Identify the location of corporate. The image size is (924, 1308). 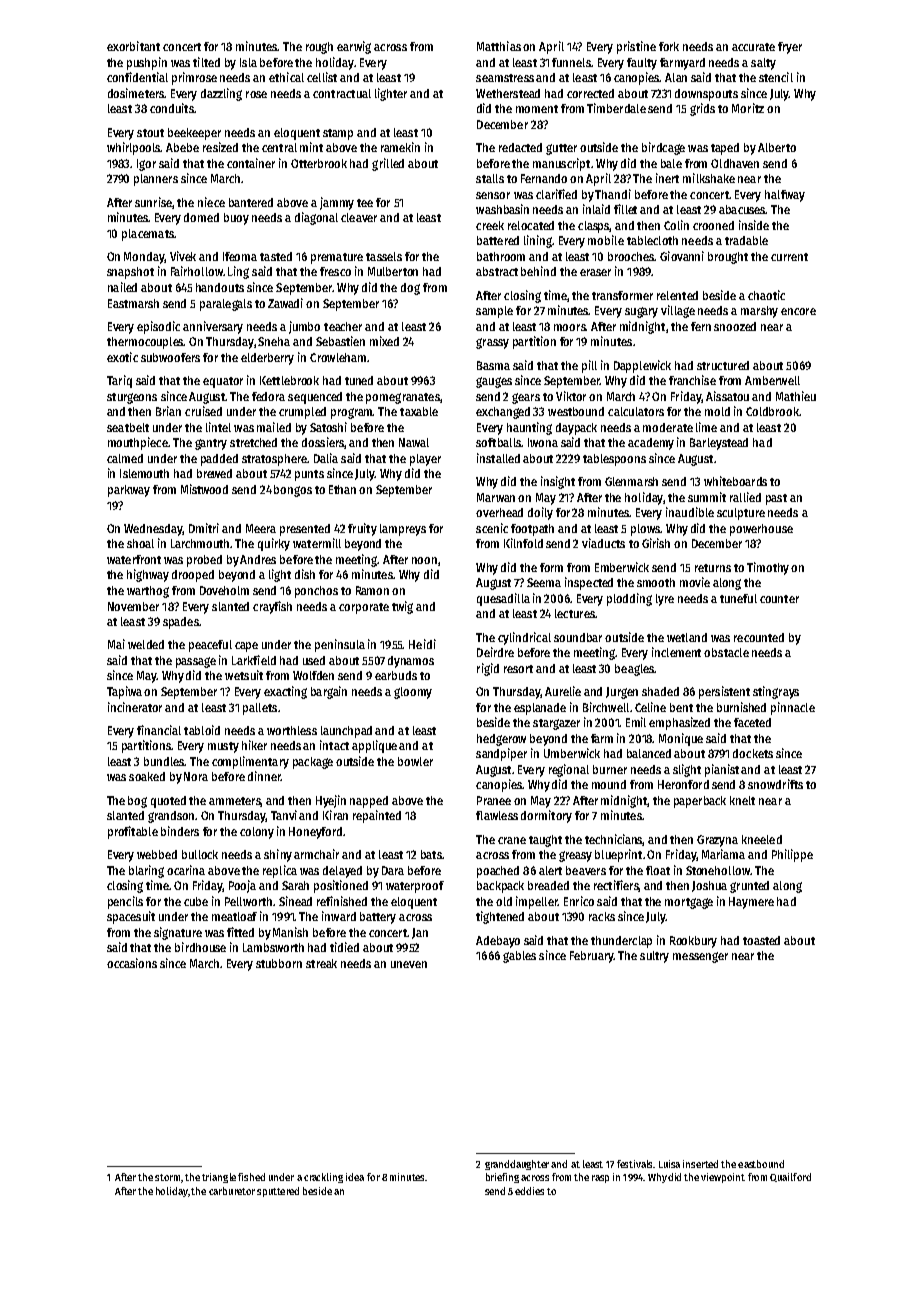
(364, 608).
